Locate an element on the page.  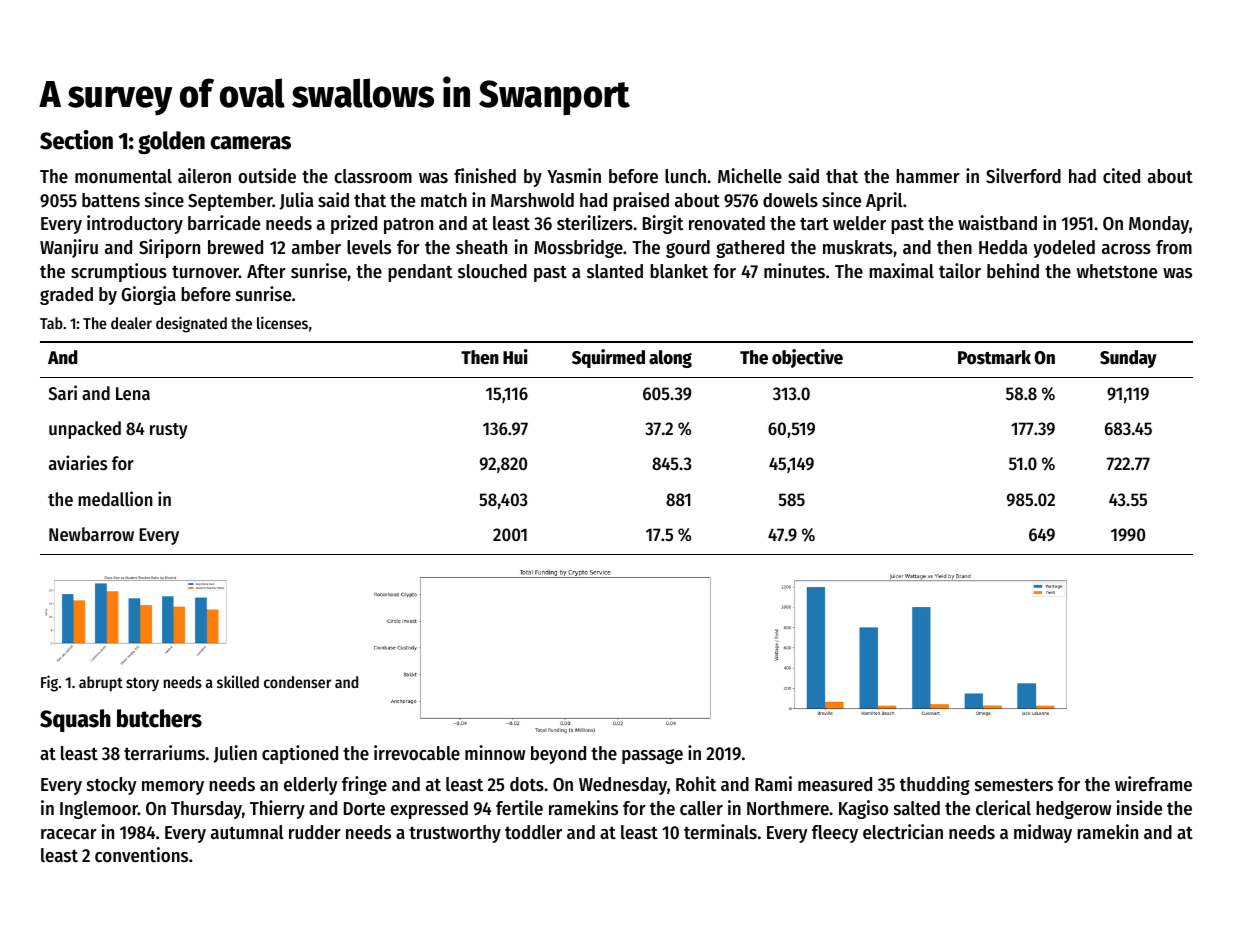
golden is located at coordinates (171, 142).
